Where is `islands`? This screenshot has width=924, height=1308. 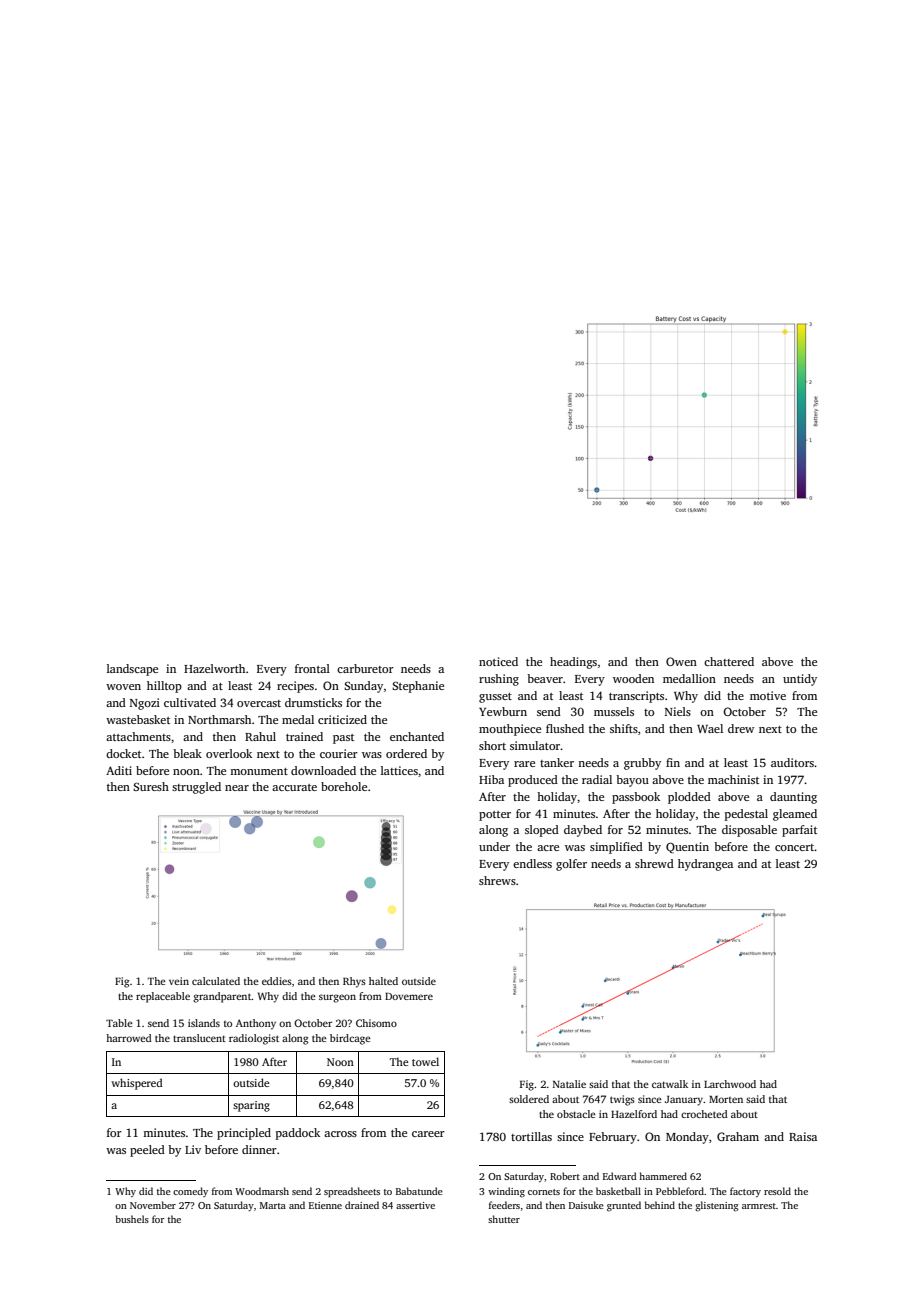 islands is located at coordinates (204, 1023).
